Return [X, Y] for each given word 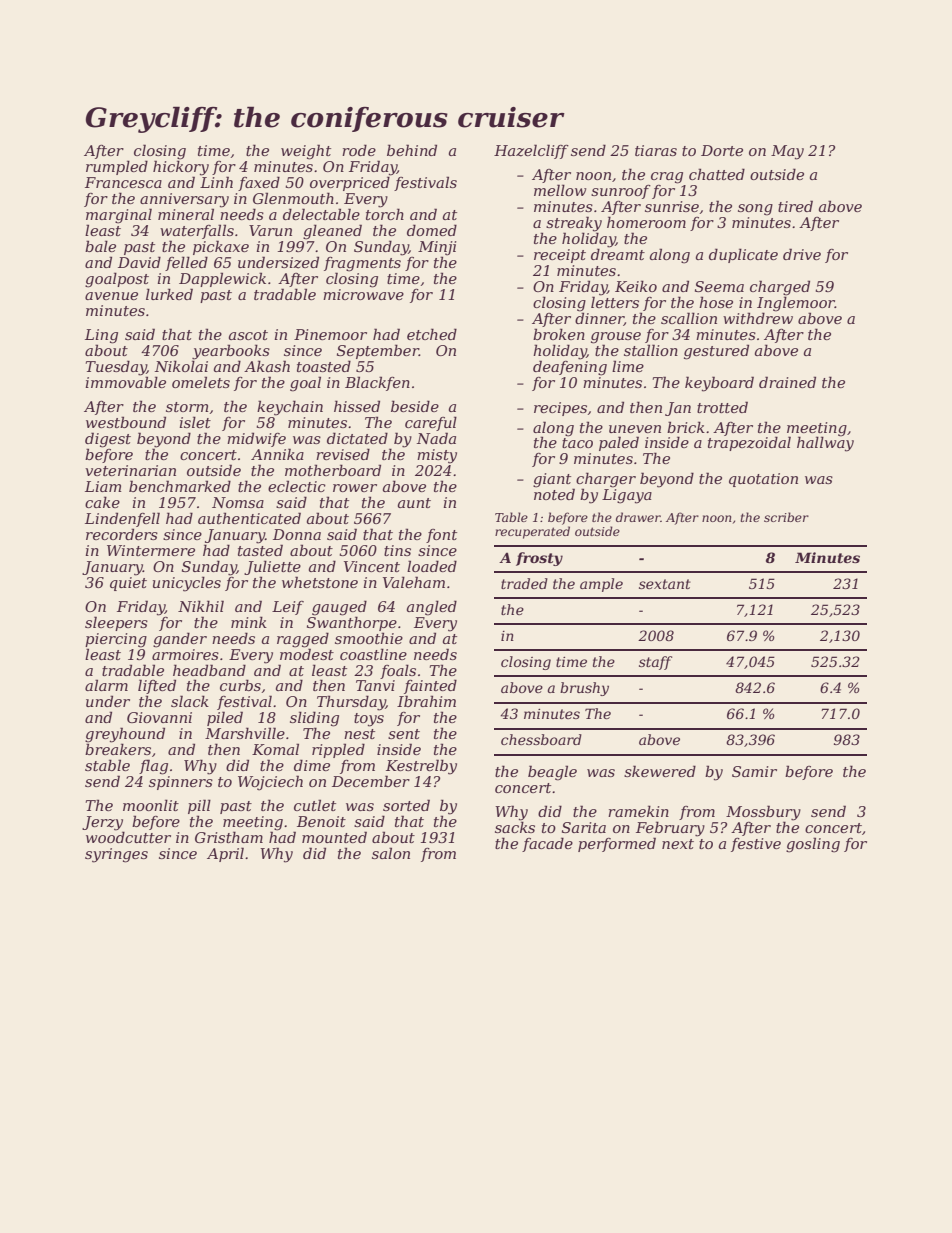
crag [667, 178]
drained [787, 382]
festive [756, 845]
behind [412, 150]
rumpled [117, 167]
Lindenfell [122, 519]
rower [355, 488]
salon [391, 853]
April [225, 854]
